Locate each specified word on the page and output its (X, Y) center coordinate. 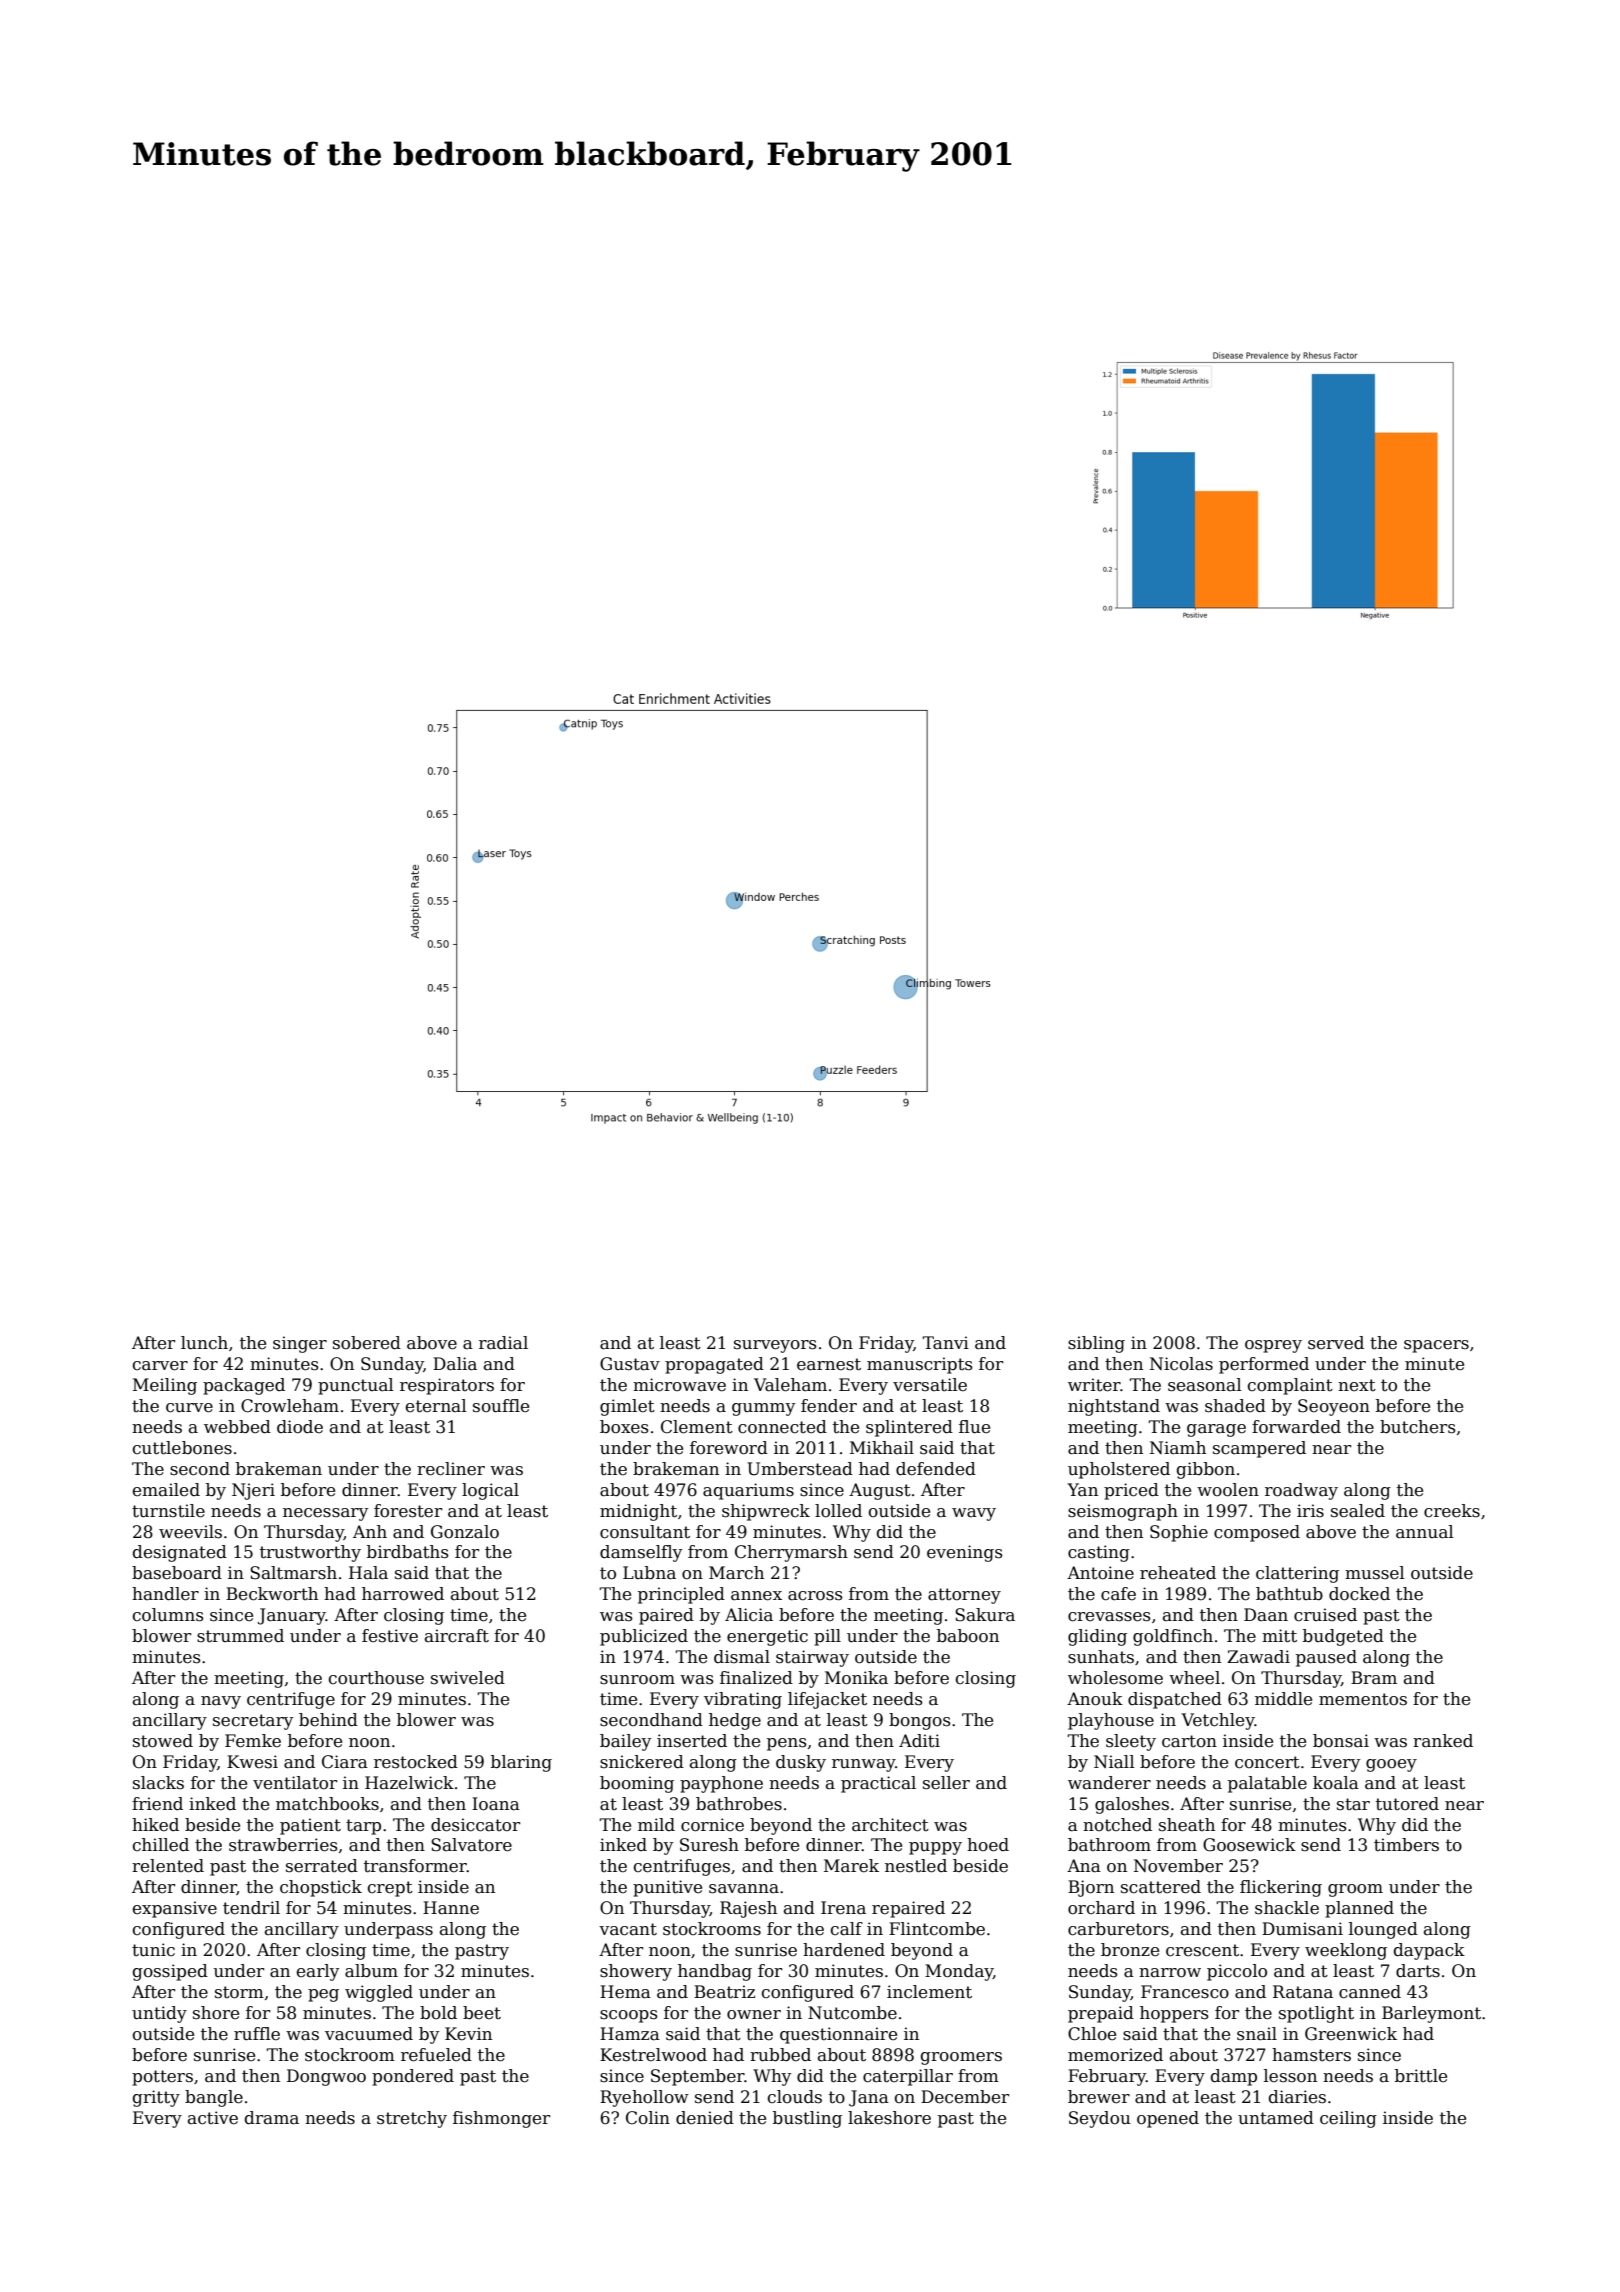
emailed (166, 1490)
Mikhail (882, 1447)
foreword (729, 1448)
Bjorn (1091, 1888)
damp (1234, 2077)
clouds (795, 2097)
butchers (1418, 1427)
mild (656, 1824)
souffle (501, 1406)
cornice (712, 1825)
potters (162, 2078)
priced (1131, 1491)
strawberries (283, 1845)
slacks (158, 1783)
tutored (1407, 1804)
